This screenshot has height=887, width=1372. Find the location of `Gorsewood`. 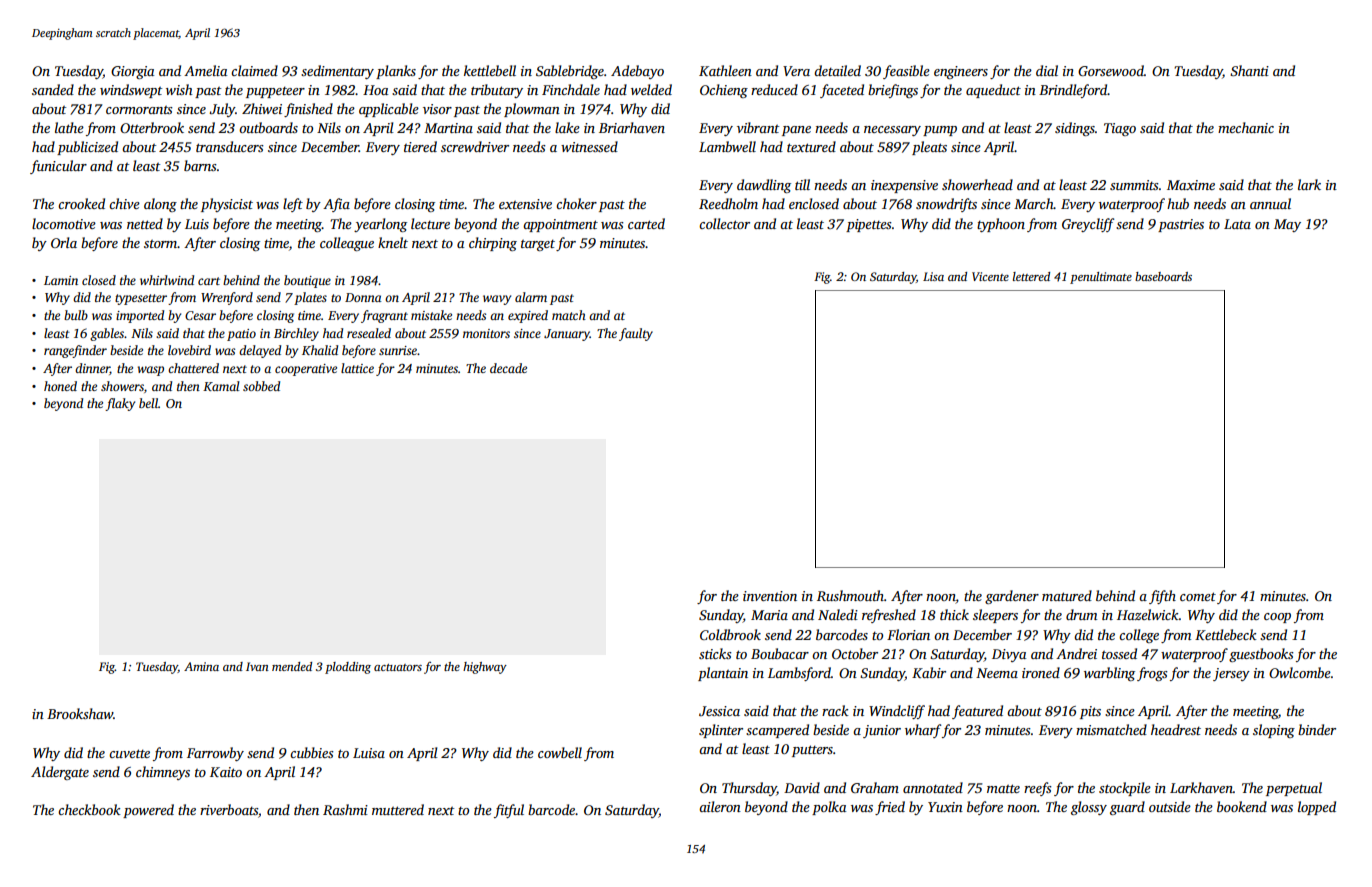

Gorsewood is located at coordinates (1111, 70).
